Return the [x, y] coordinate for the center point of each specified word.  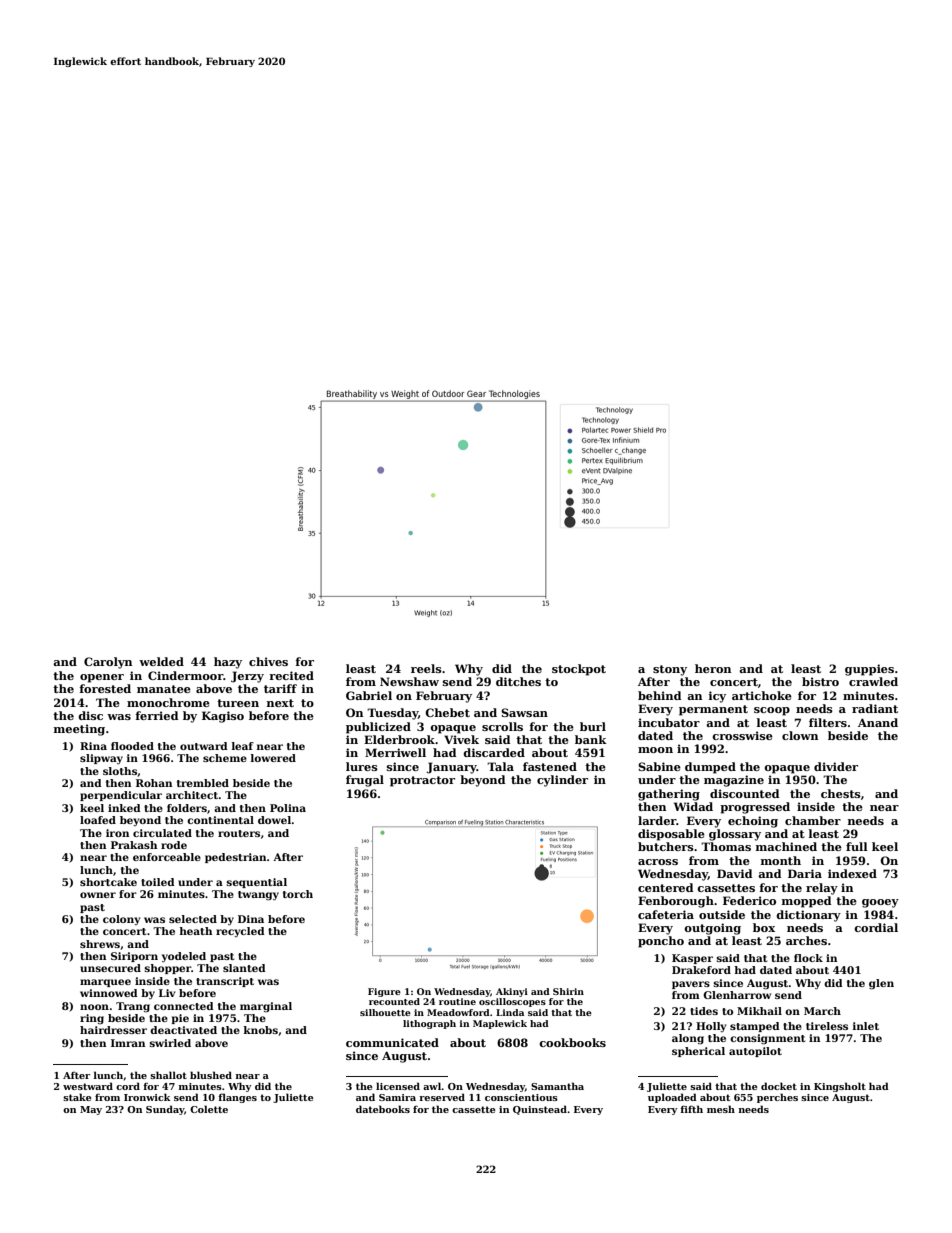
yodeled [184, 957]
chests [841, 793]
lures [362, 766]
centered [666, 887]
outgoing [712, 929]
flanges [237, 1098]
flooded [132, 746]
